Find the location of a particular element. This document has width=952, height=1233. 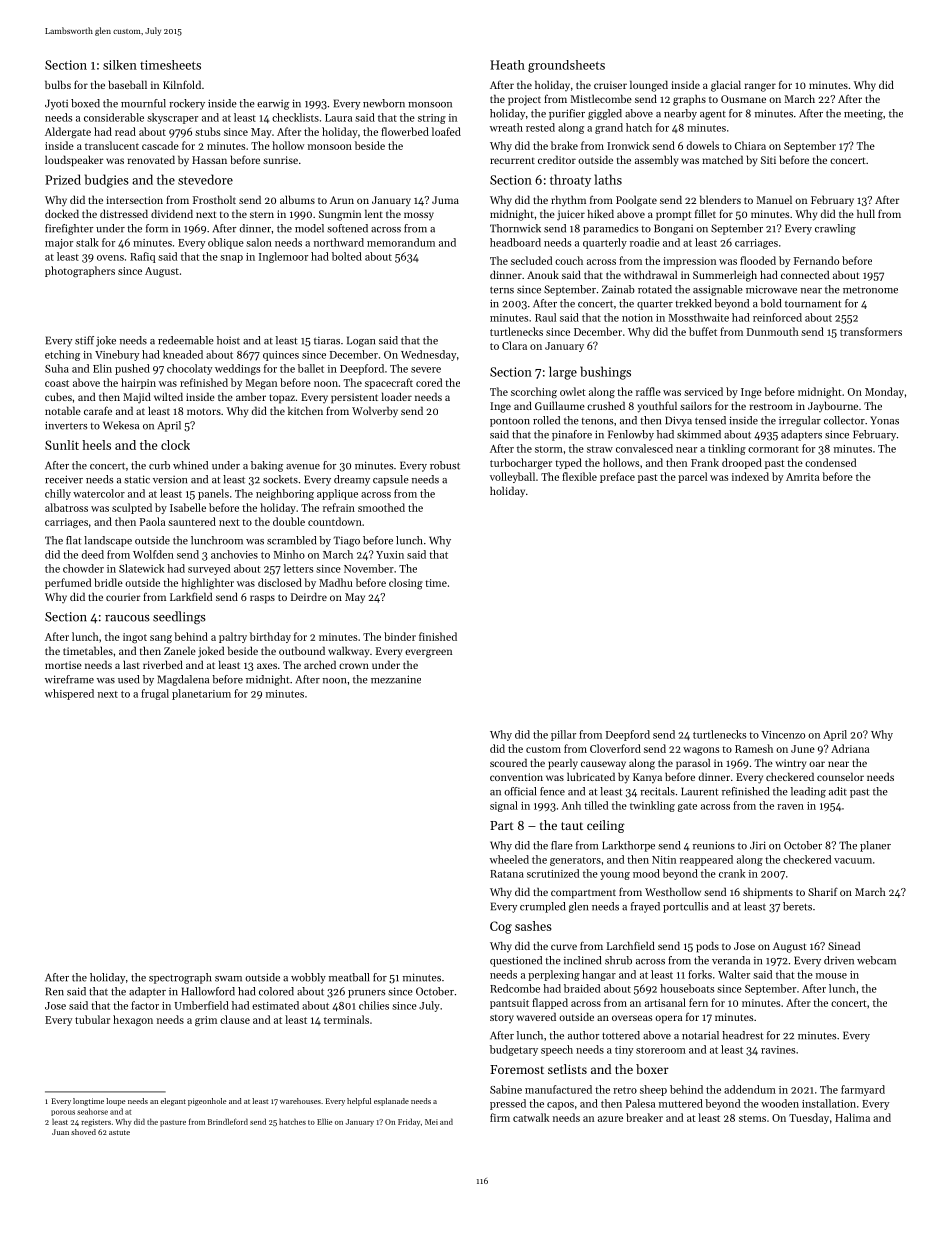

ravines is located at coordinates (778, 1050).
